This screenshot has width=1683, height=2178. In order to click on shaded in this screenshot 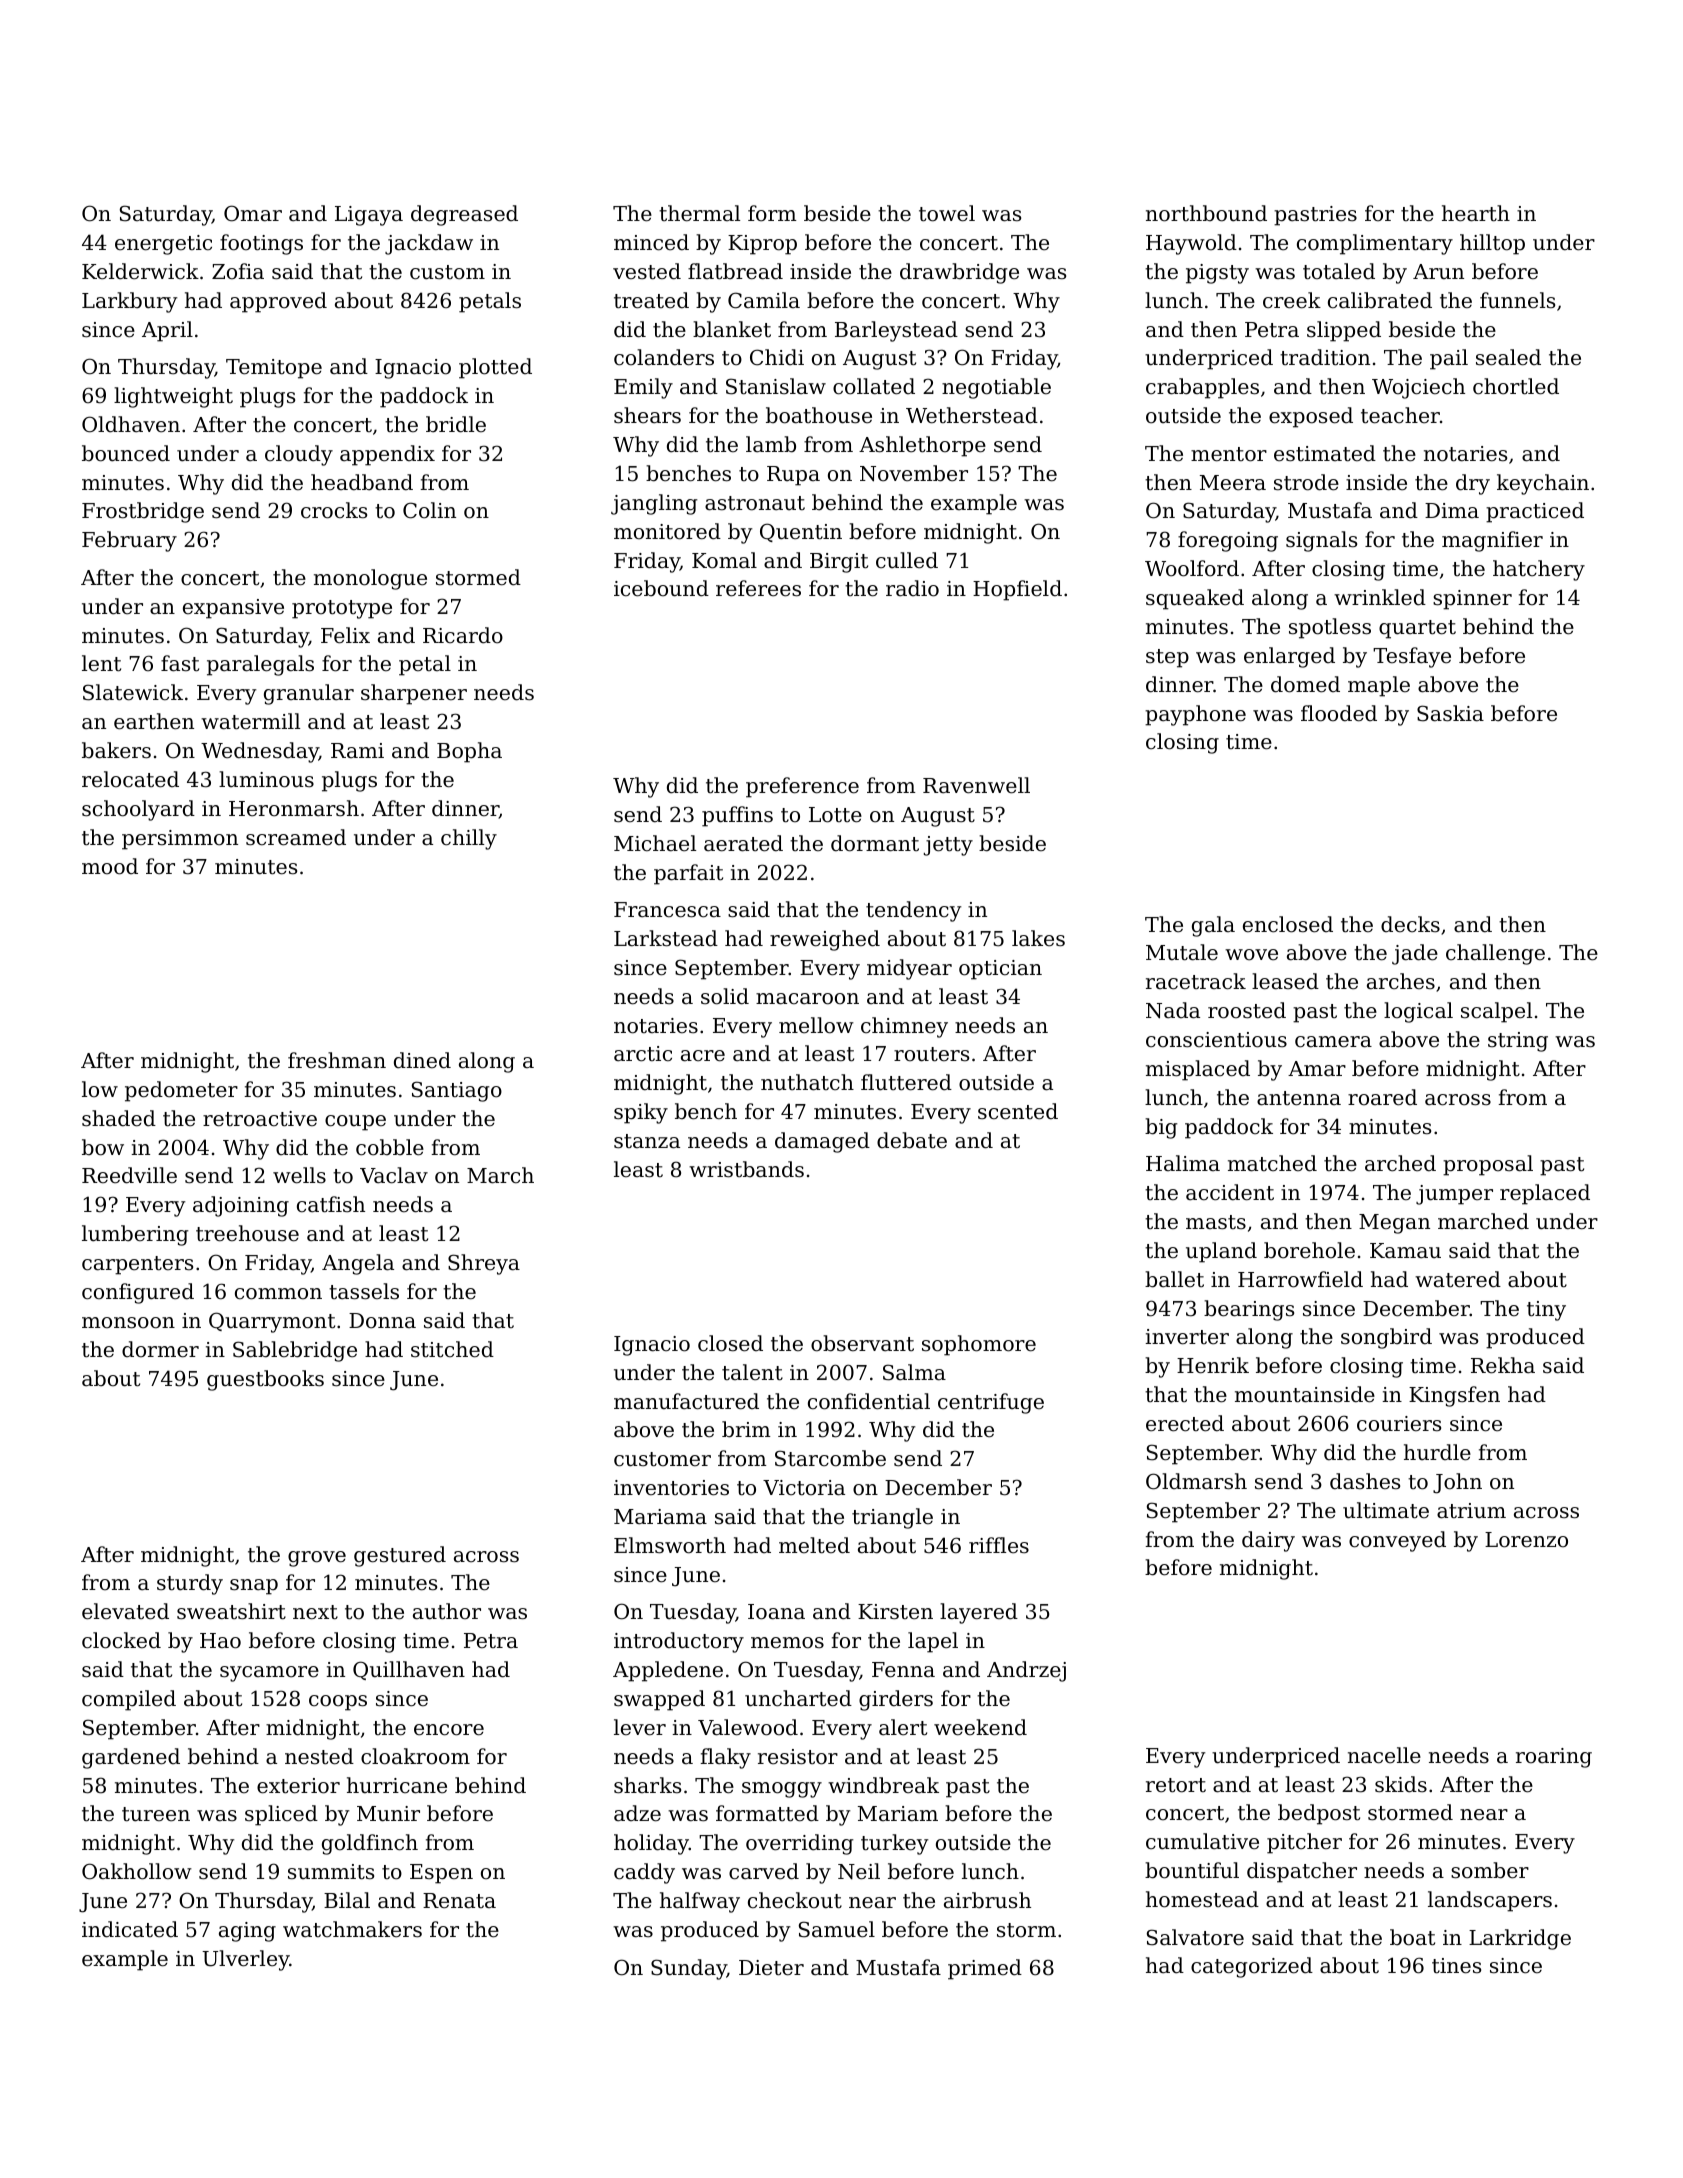, I will do `click(119, 1118)`.
